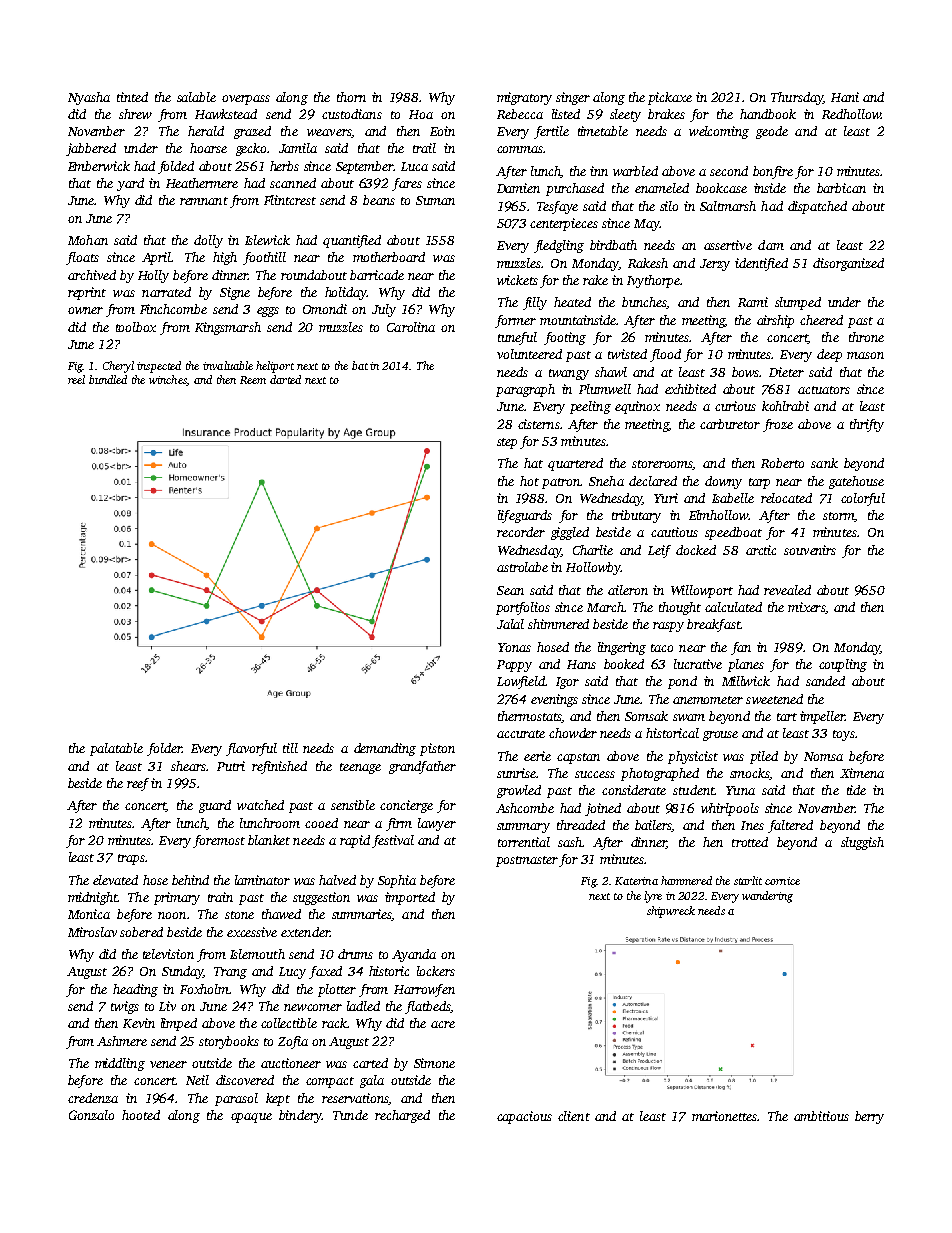 Image resolution: width=952 pixels, height=1233 pixels. I want to click on Ashmere, so click(122, 1041).
